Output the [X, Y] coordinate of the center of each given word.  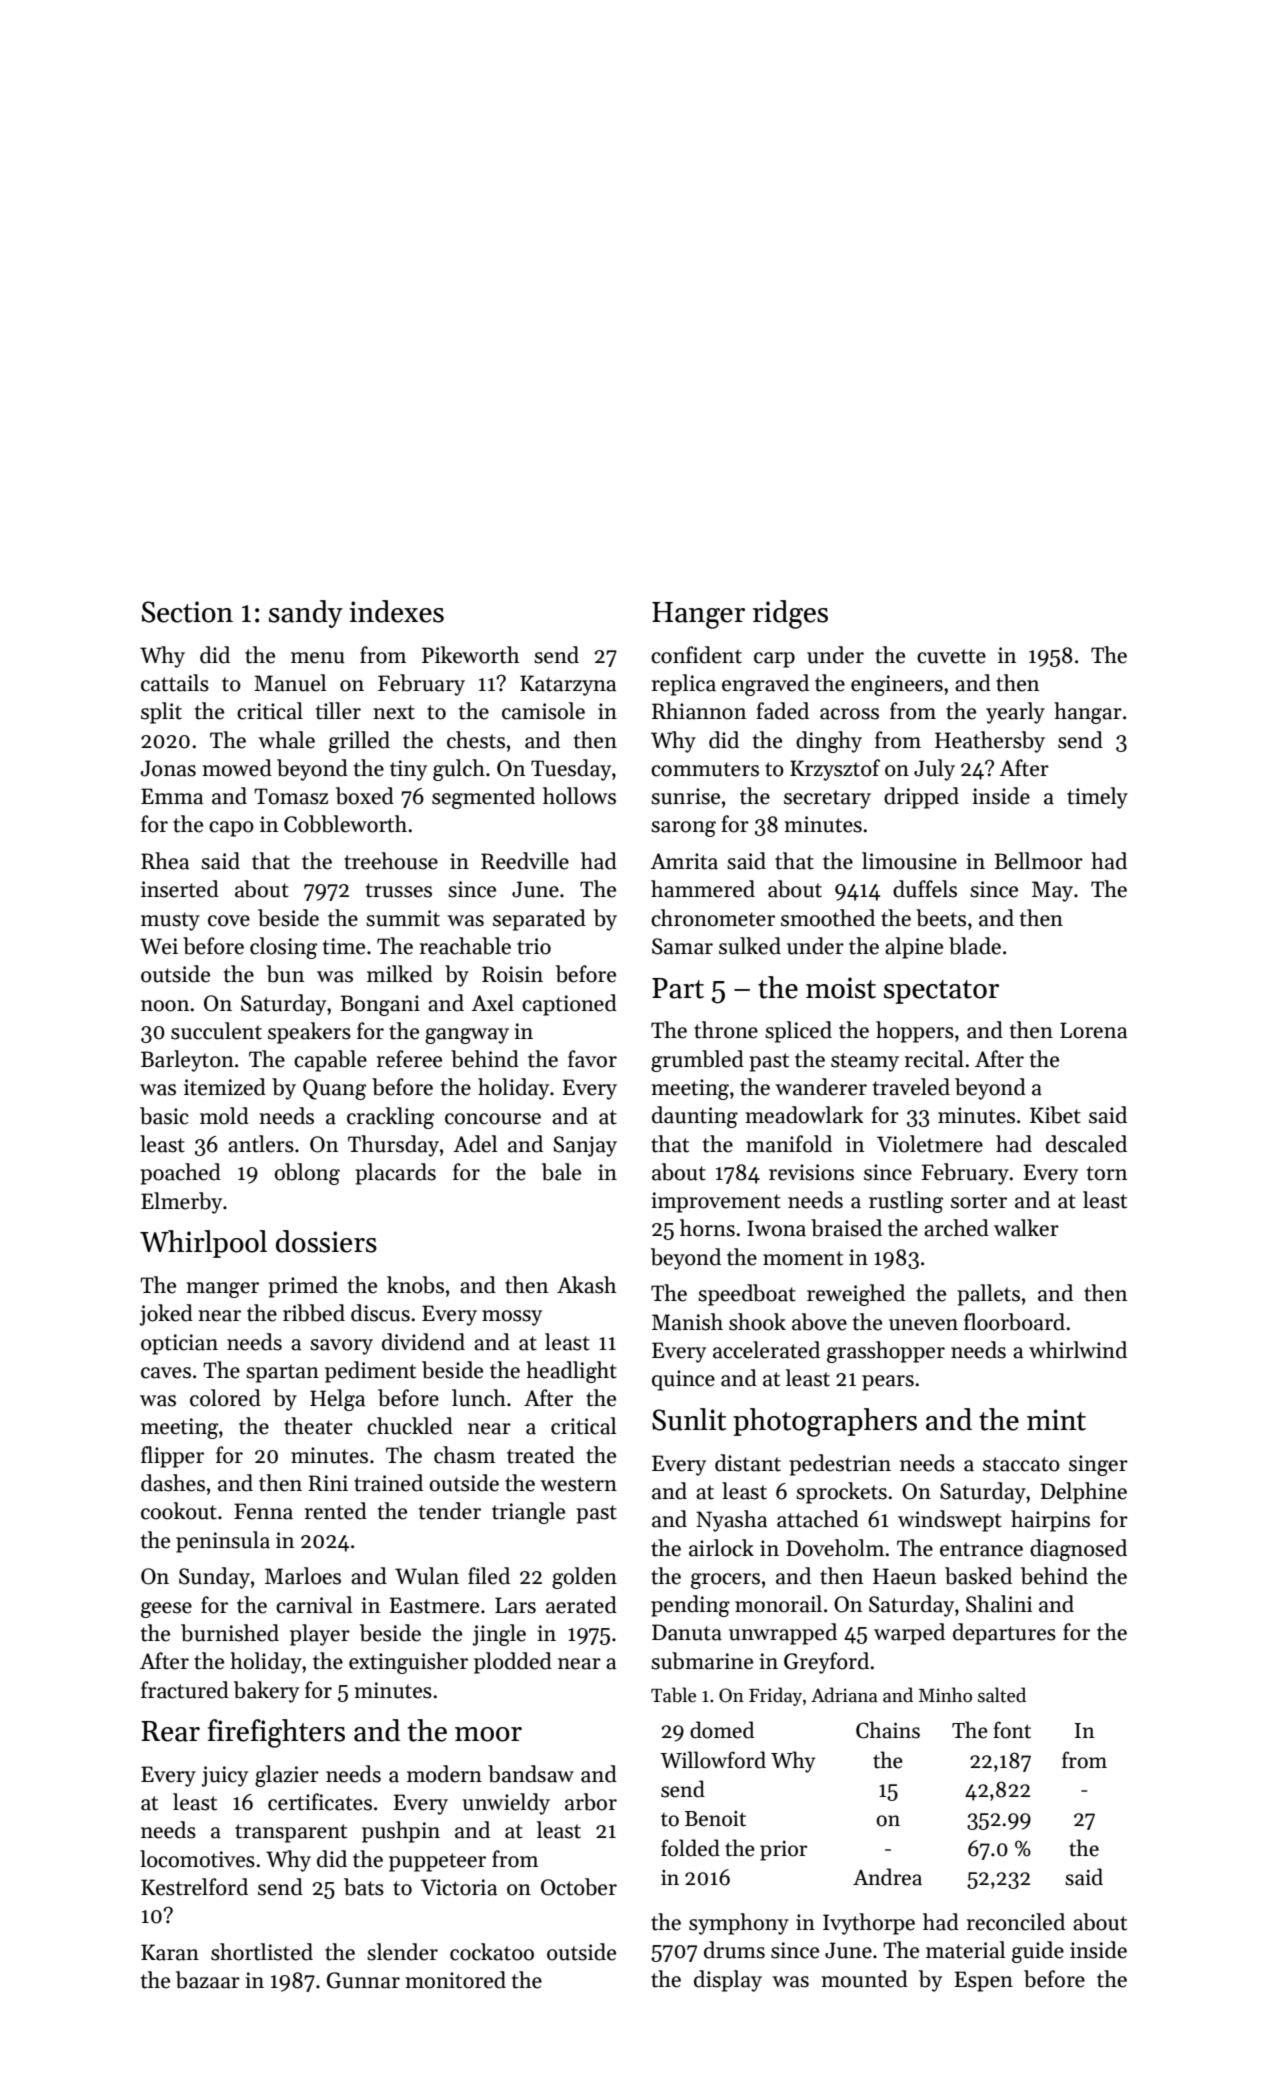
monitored [455, 1980]
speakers [309, 1033]
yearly [1015, 713]
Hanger [698, 615]
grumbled [697, 1061]
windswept [950, 1521]
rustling [906, 1202]
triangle [528, 1513]
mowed [237, 768]
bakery [266, 1692]
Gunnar [363, 1980]
